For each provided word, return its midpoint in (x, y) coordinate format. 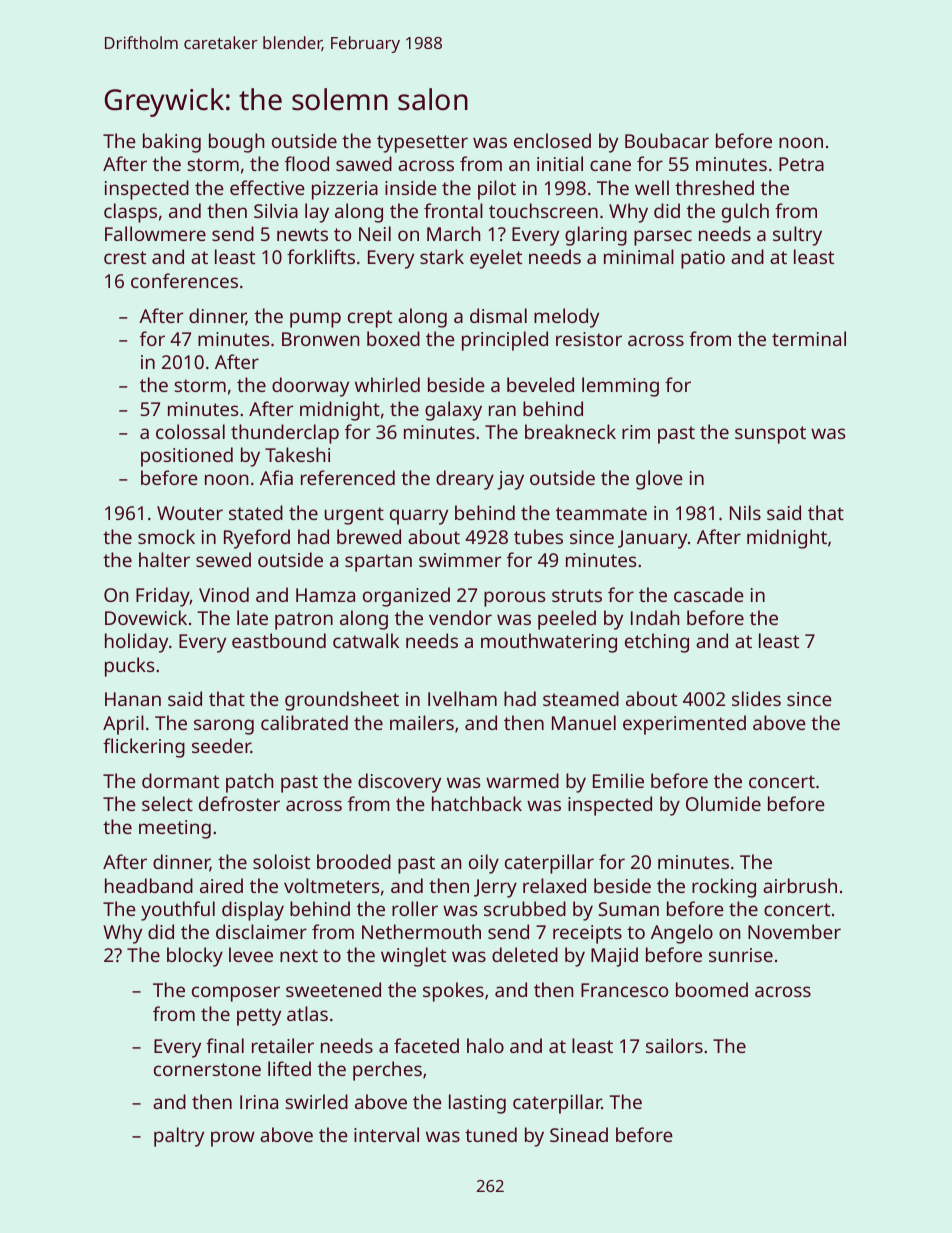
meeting (175, 829)
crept (370, 319)
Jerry (495, 888)
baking (172, 143)
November (794, 931)
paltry (179, 1137)
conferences (184, 280)
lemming (620, 387)
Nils (745, 512)
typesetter (422, 144)
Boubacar (667, 140)
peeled (567, 620)
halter (164, 559)
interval (386, 1134)
